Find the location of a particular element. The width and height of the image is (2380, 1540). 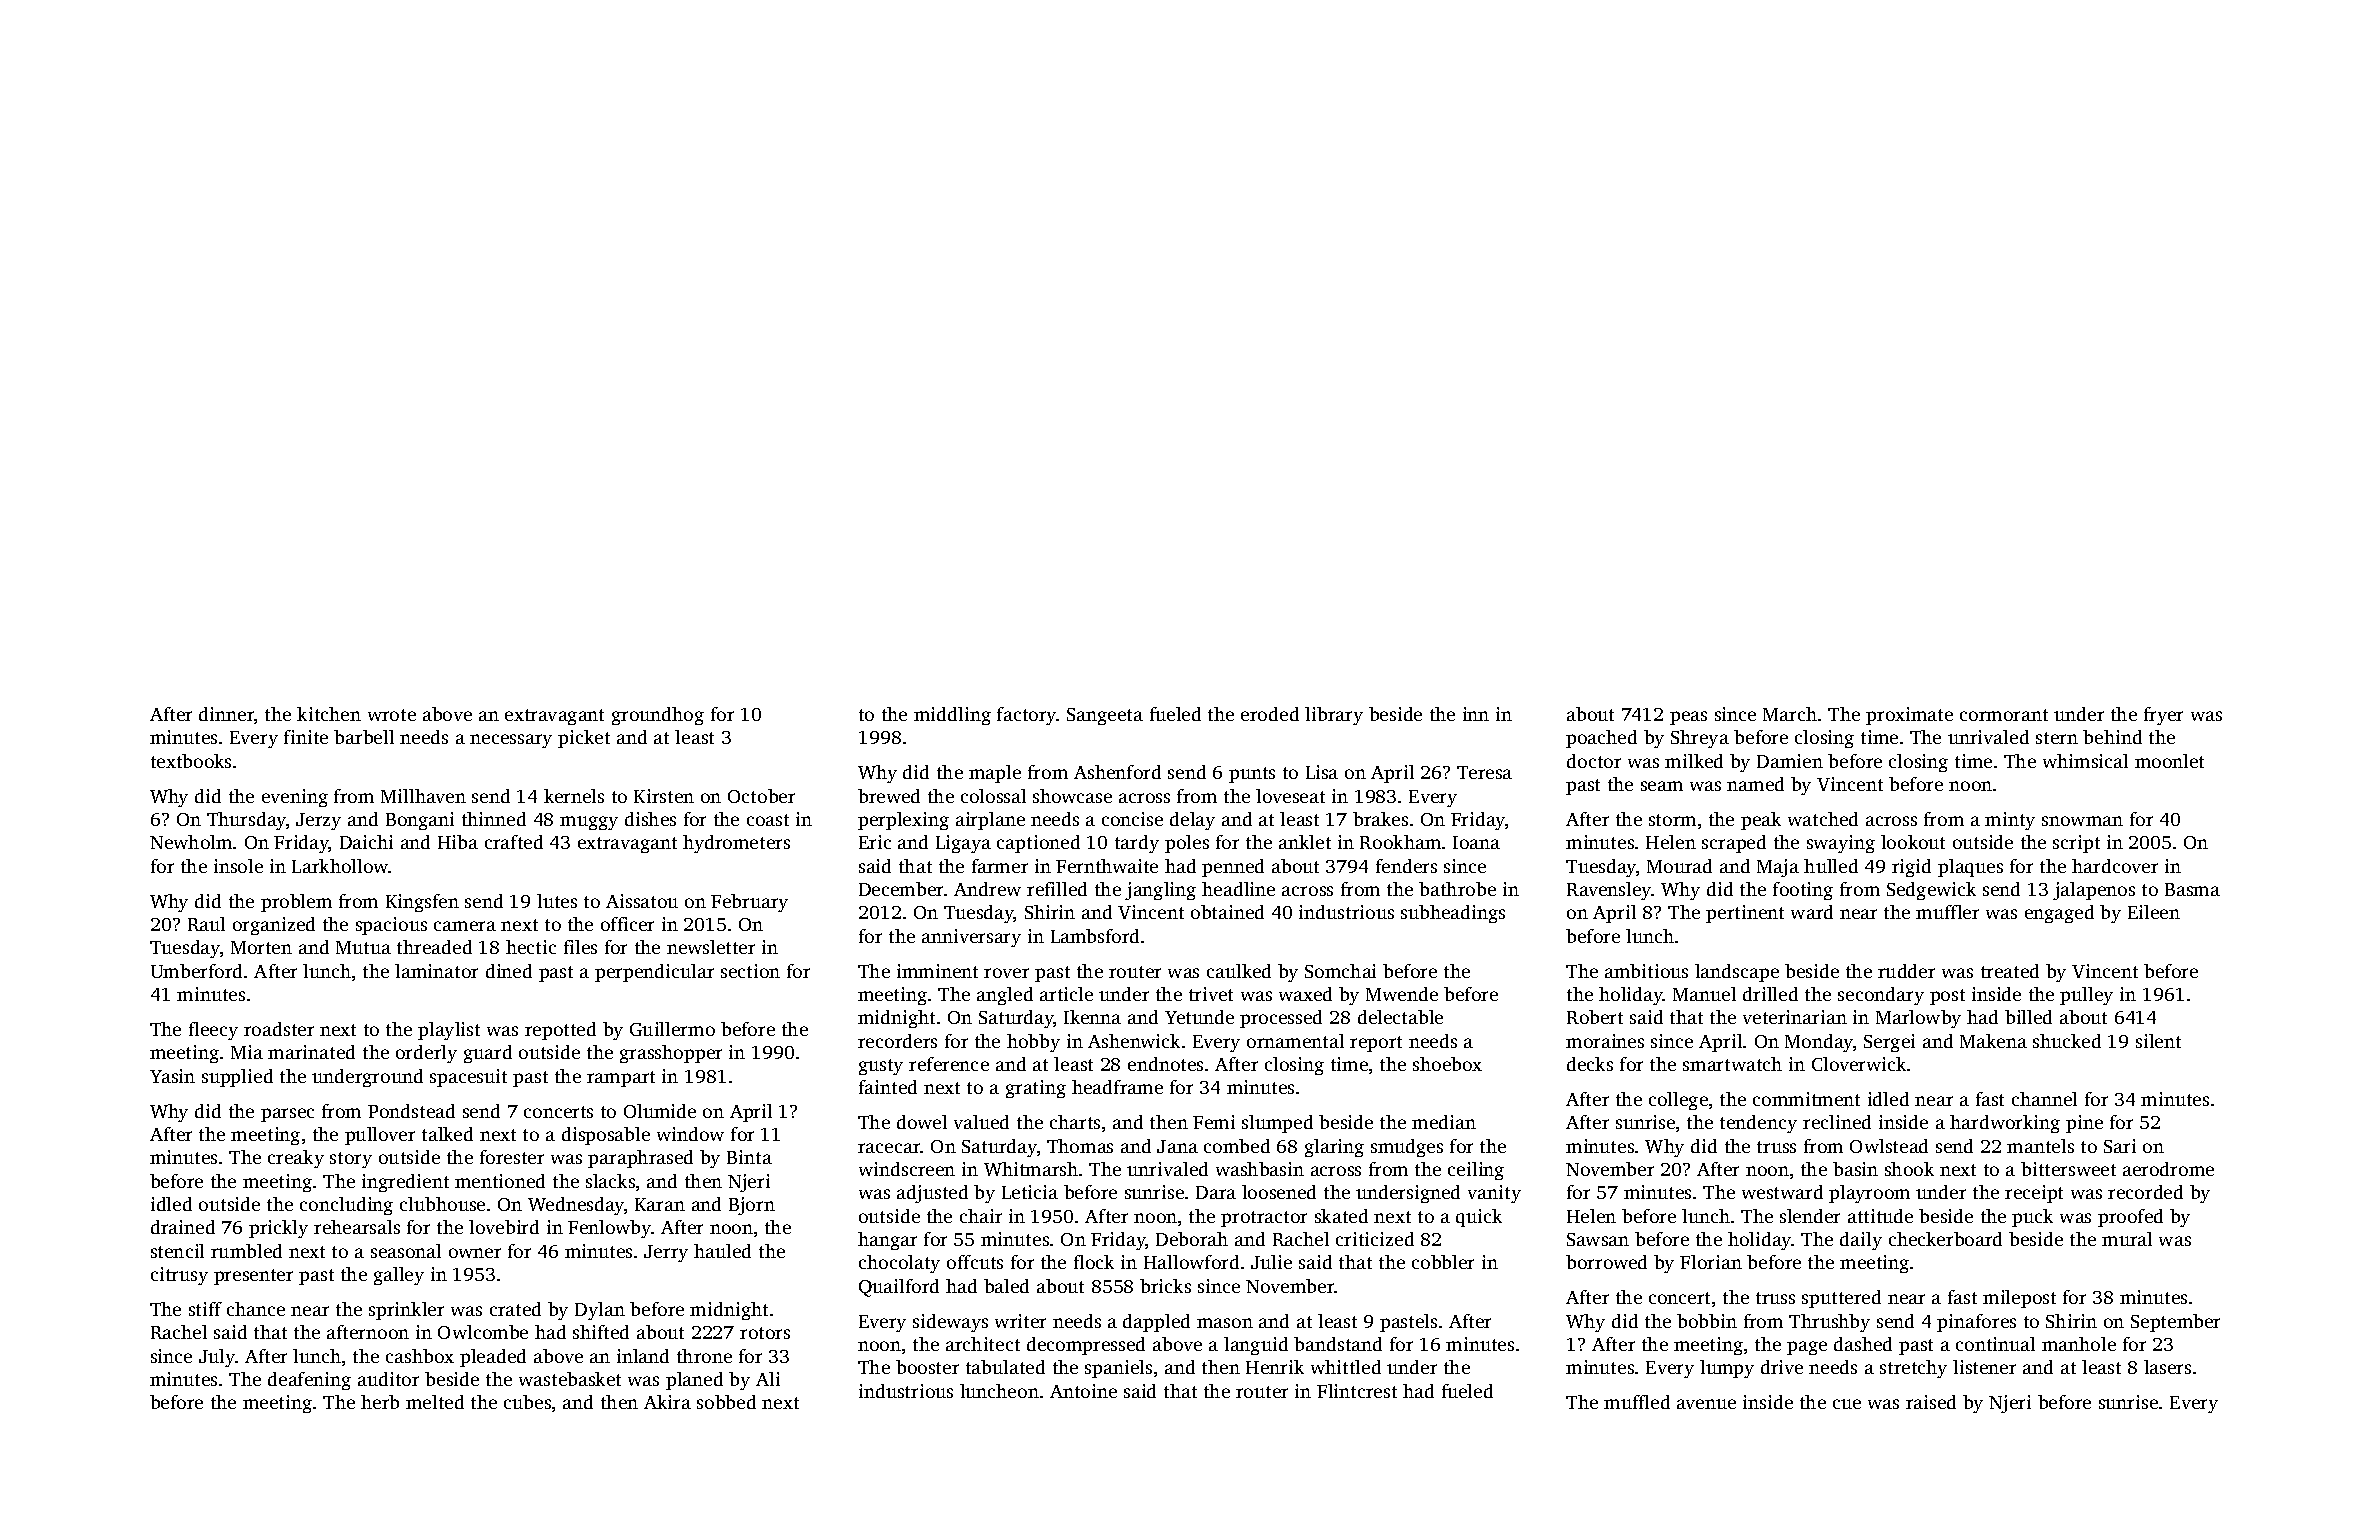

combed is located at coordinates (1237, 1146).
